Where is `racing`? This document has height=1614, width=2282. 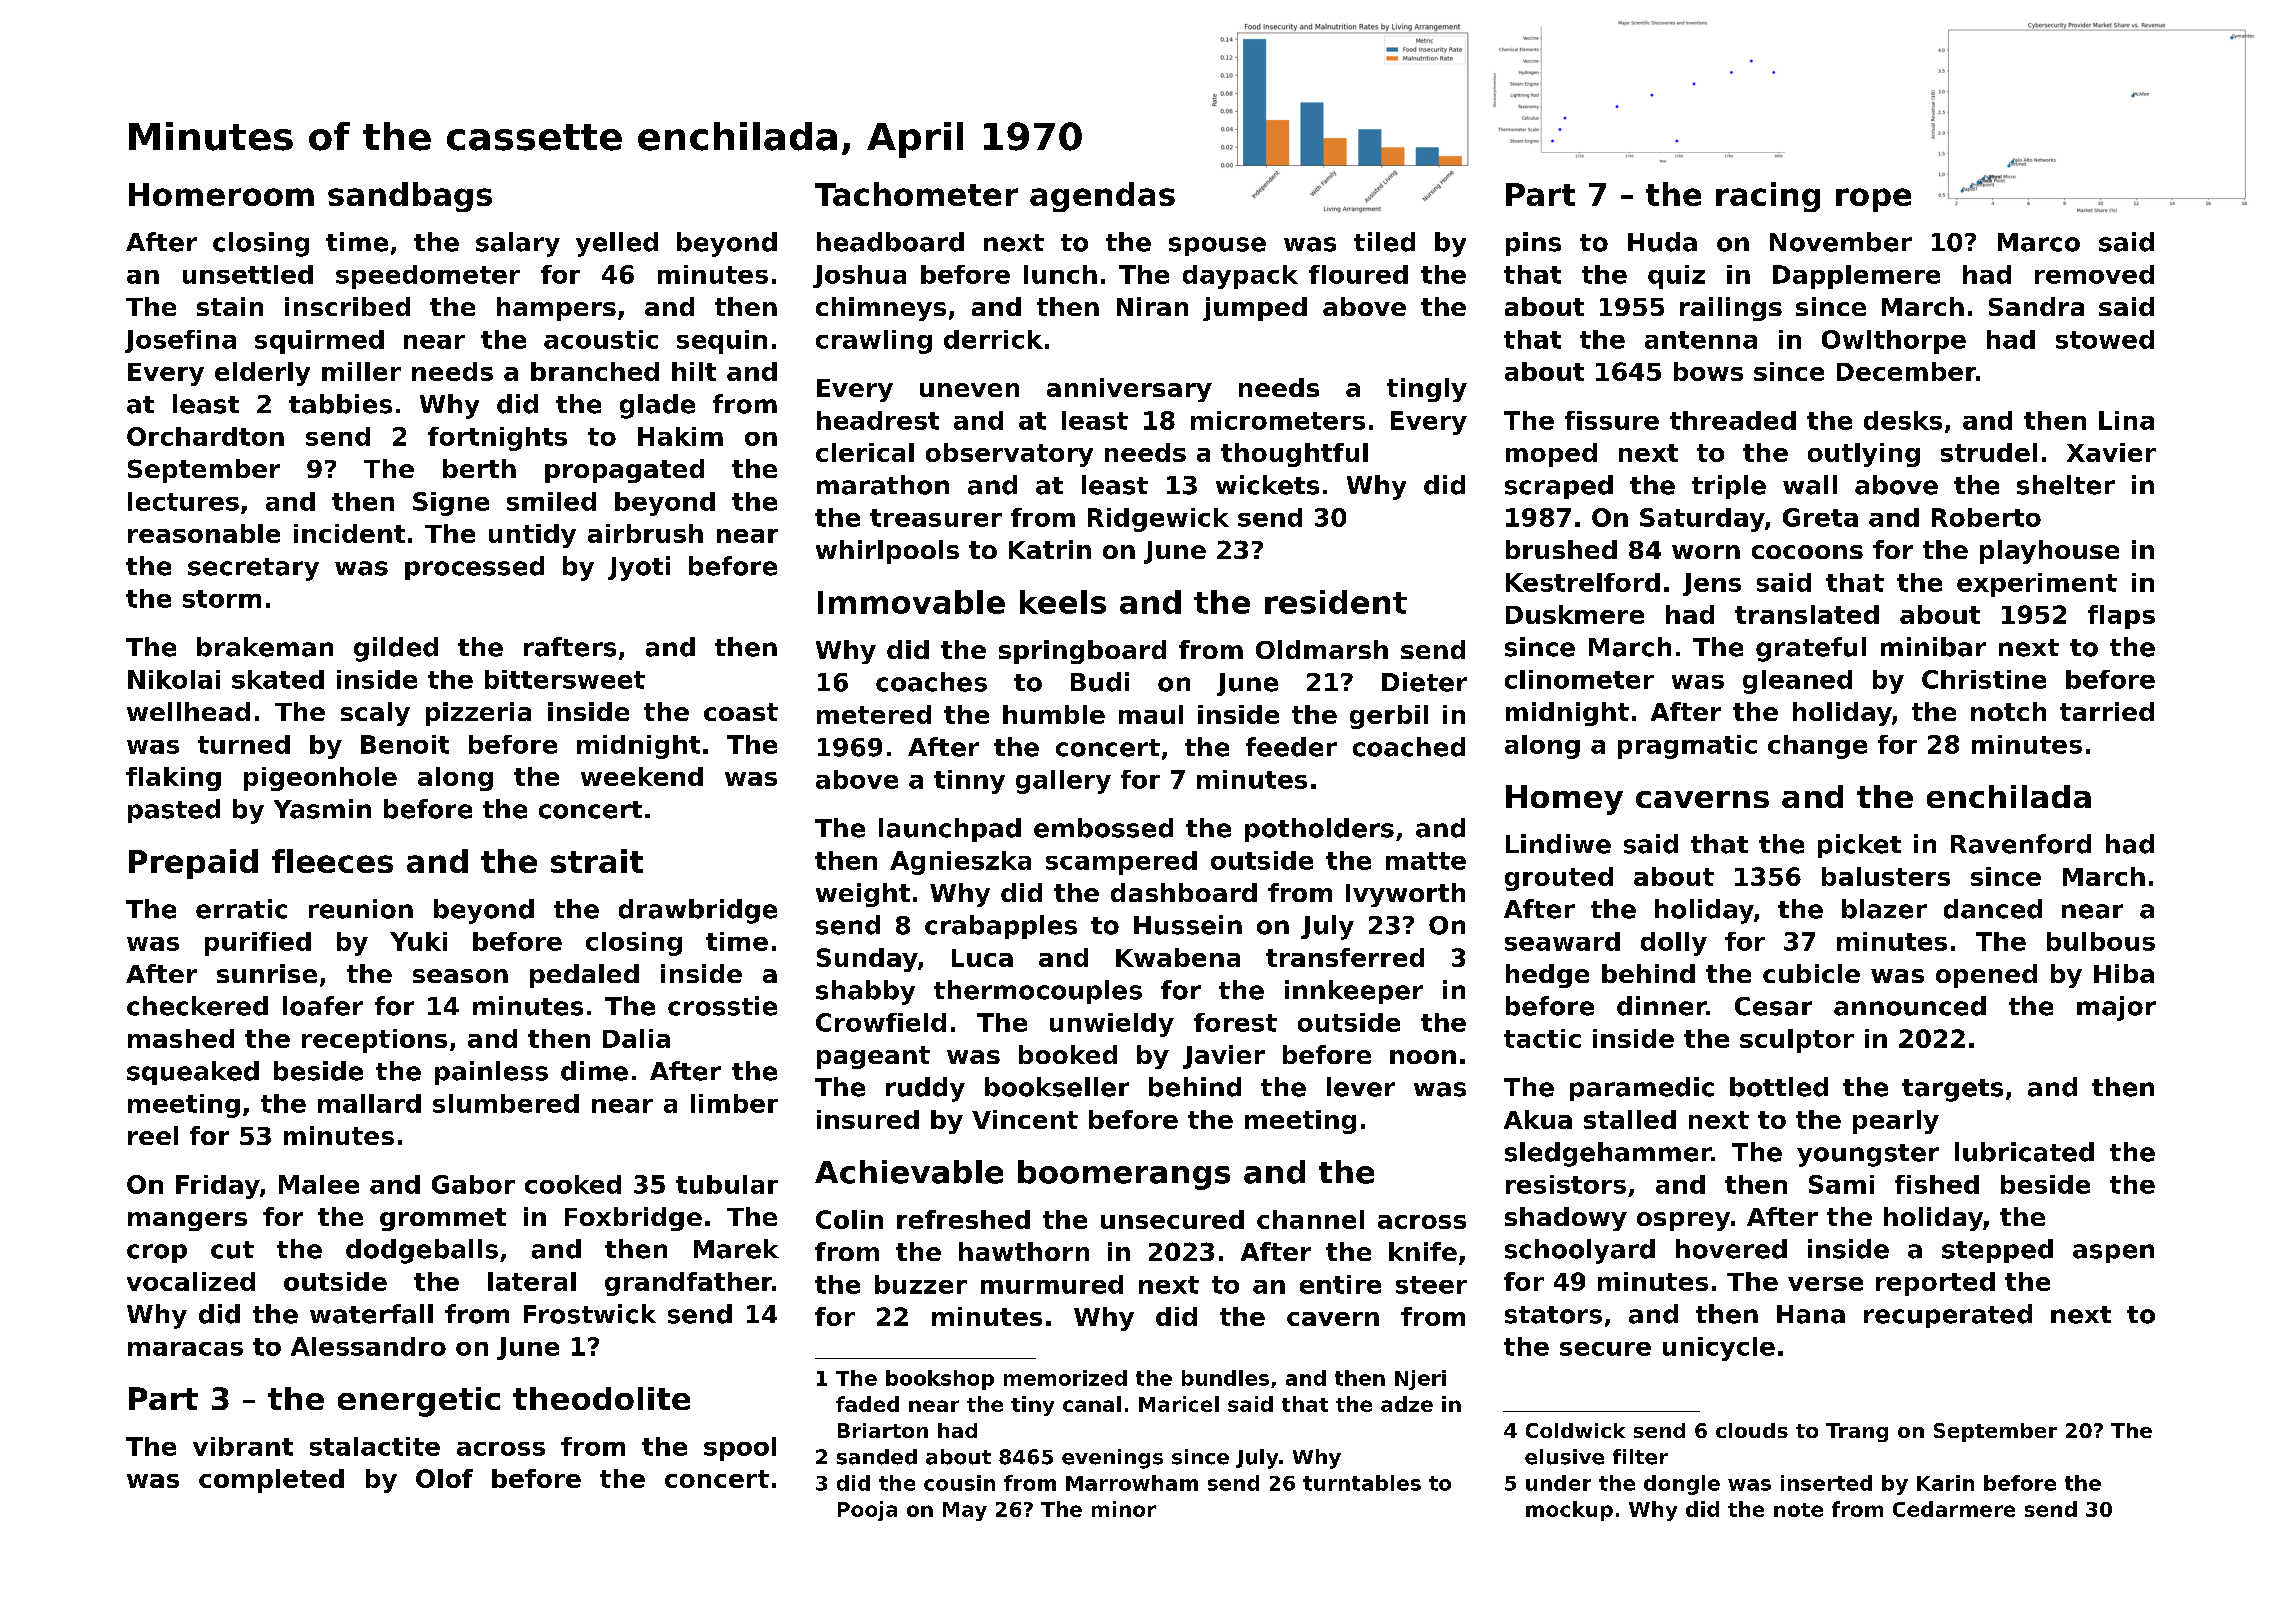 racing is located at coordinates (1768, 197).
